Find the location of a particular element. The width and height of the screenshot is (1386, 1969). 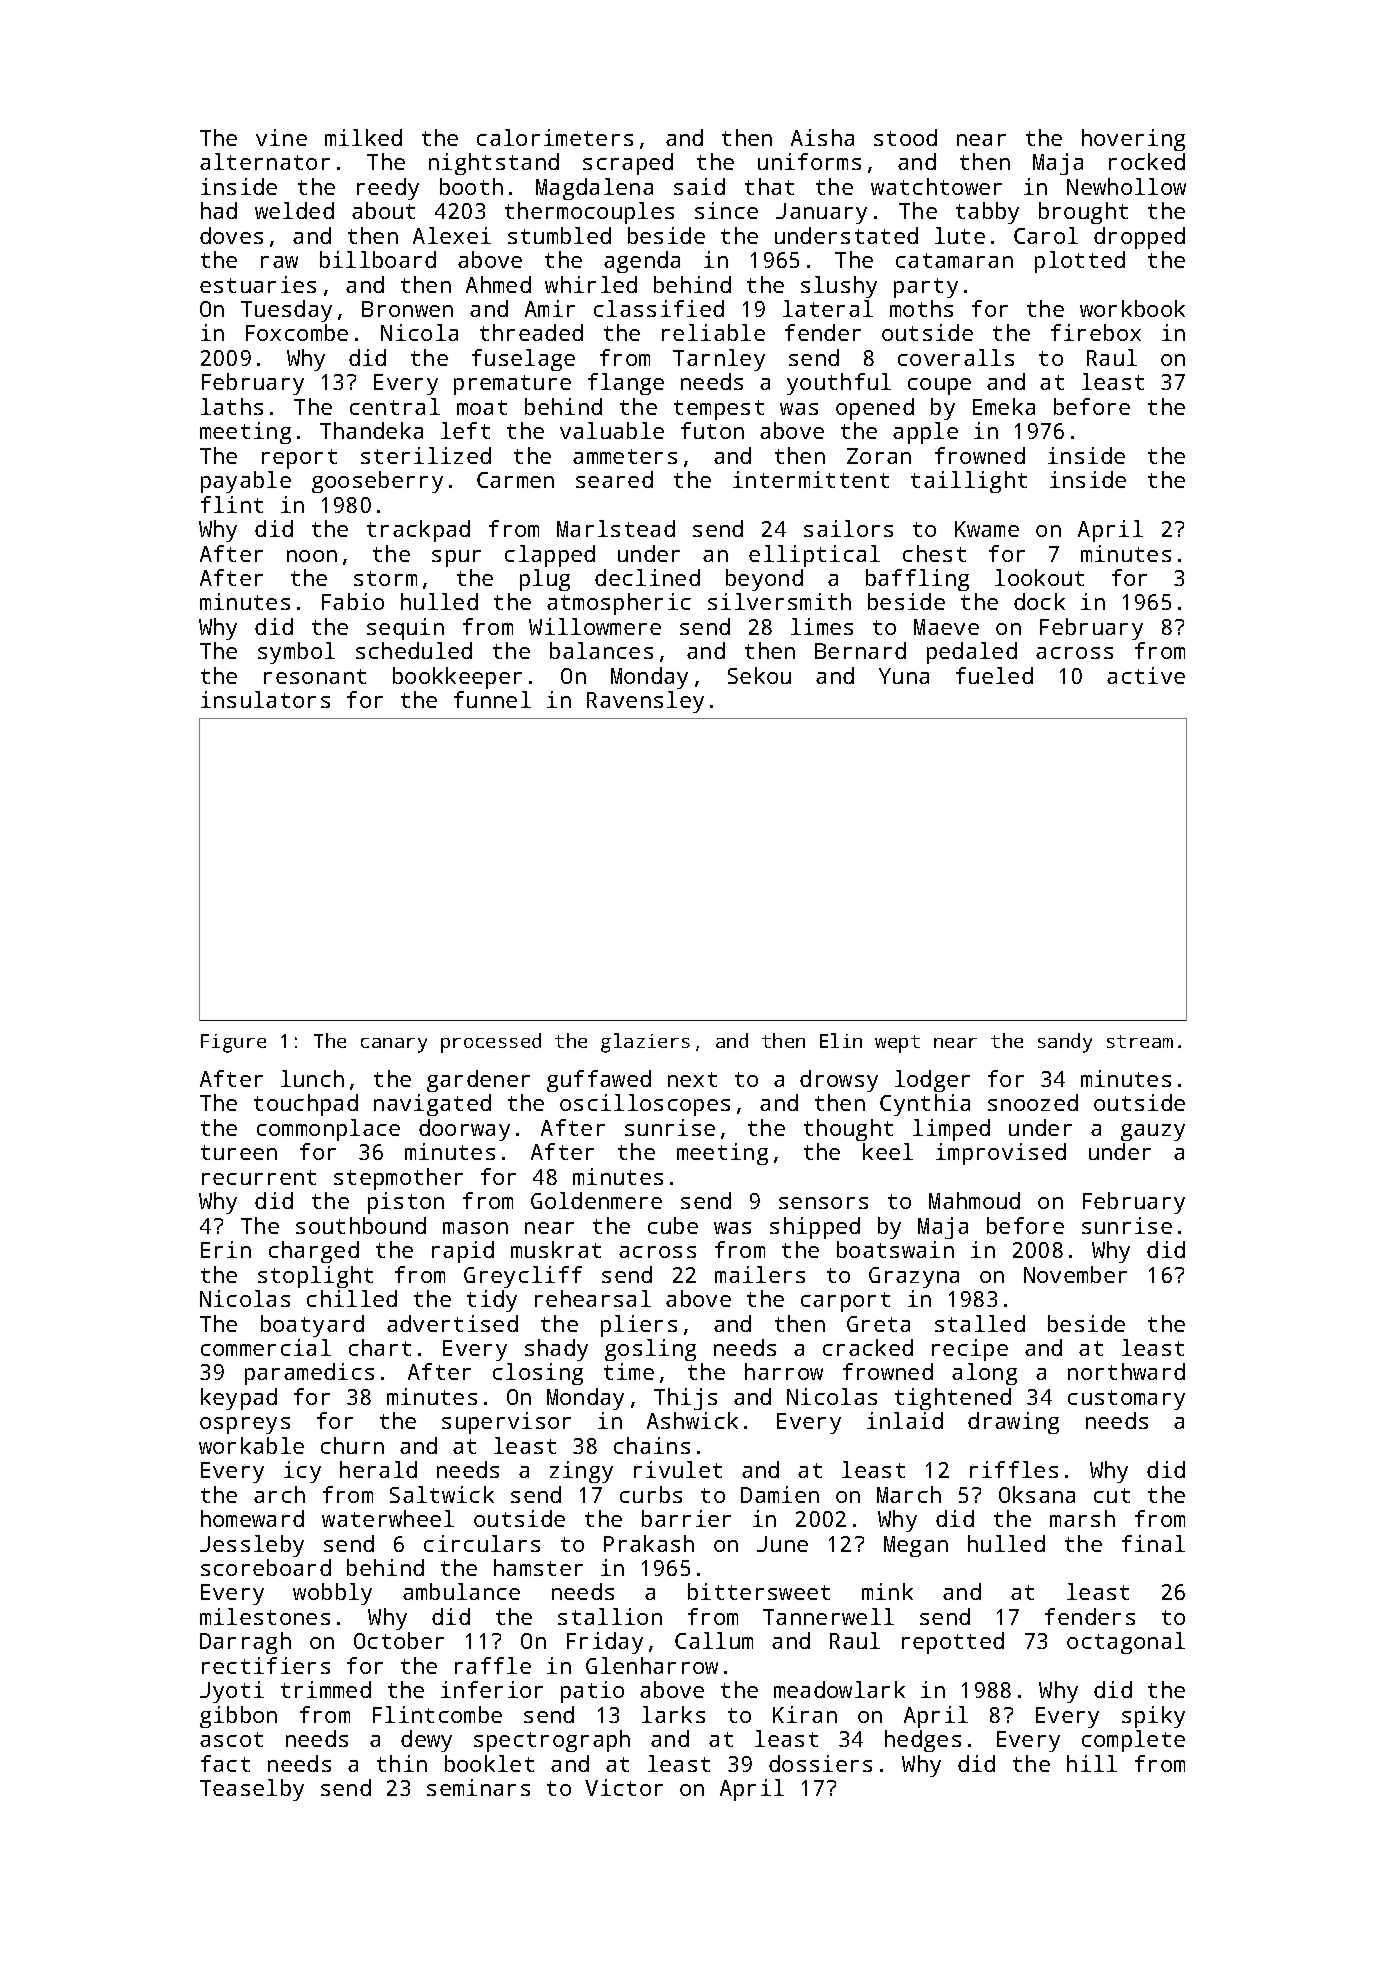

thermocouples is located at coordinates (589, 213).
